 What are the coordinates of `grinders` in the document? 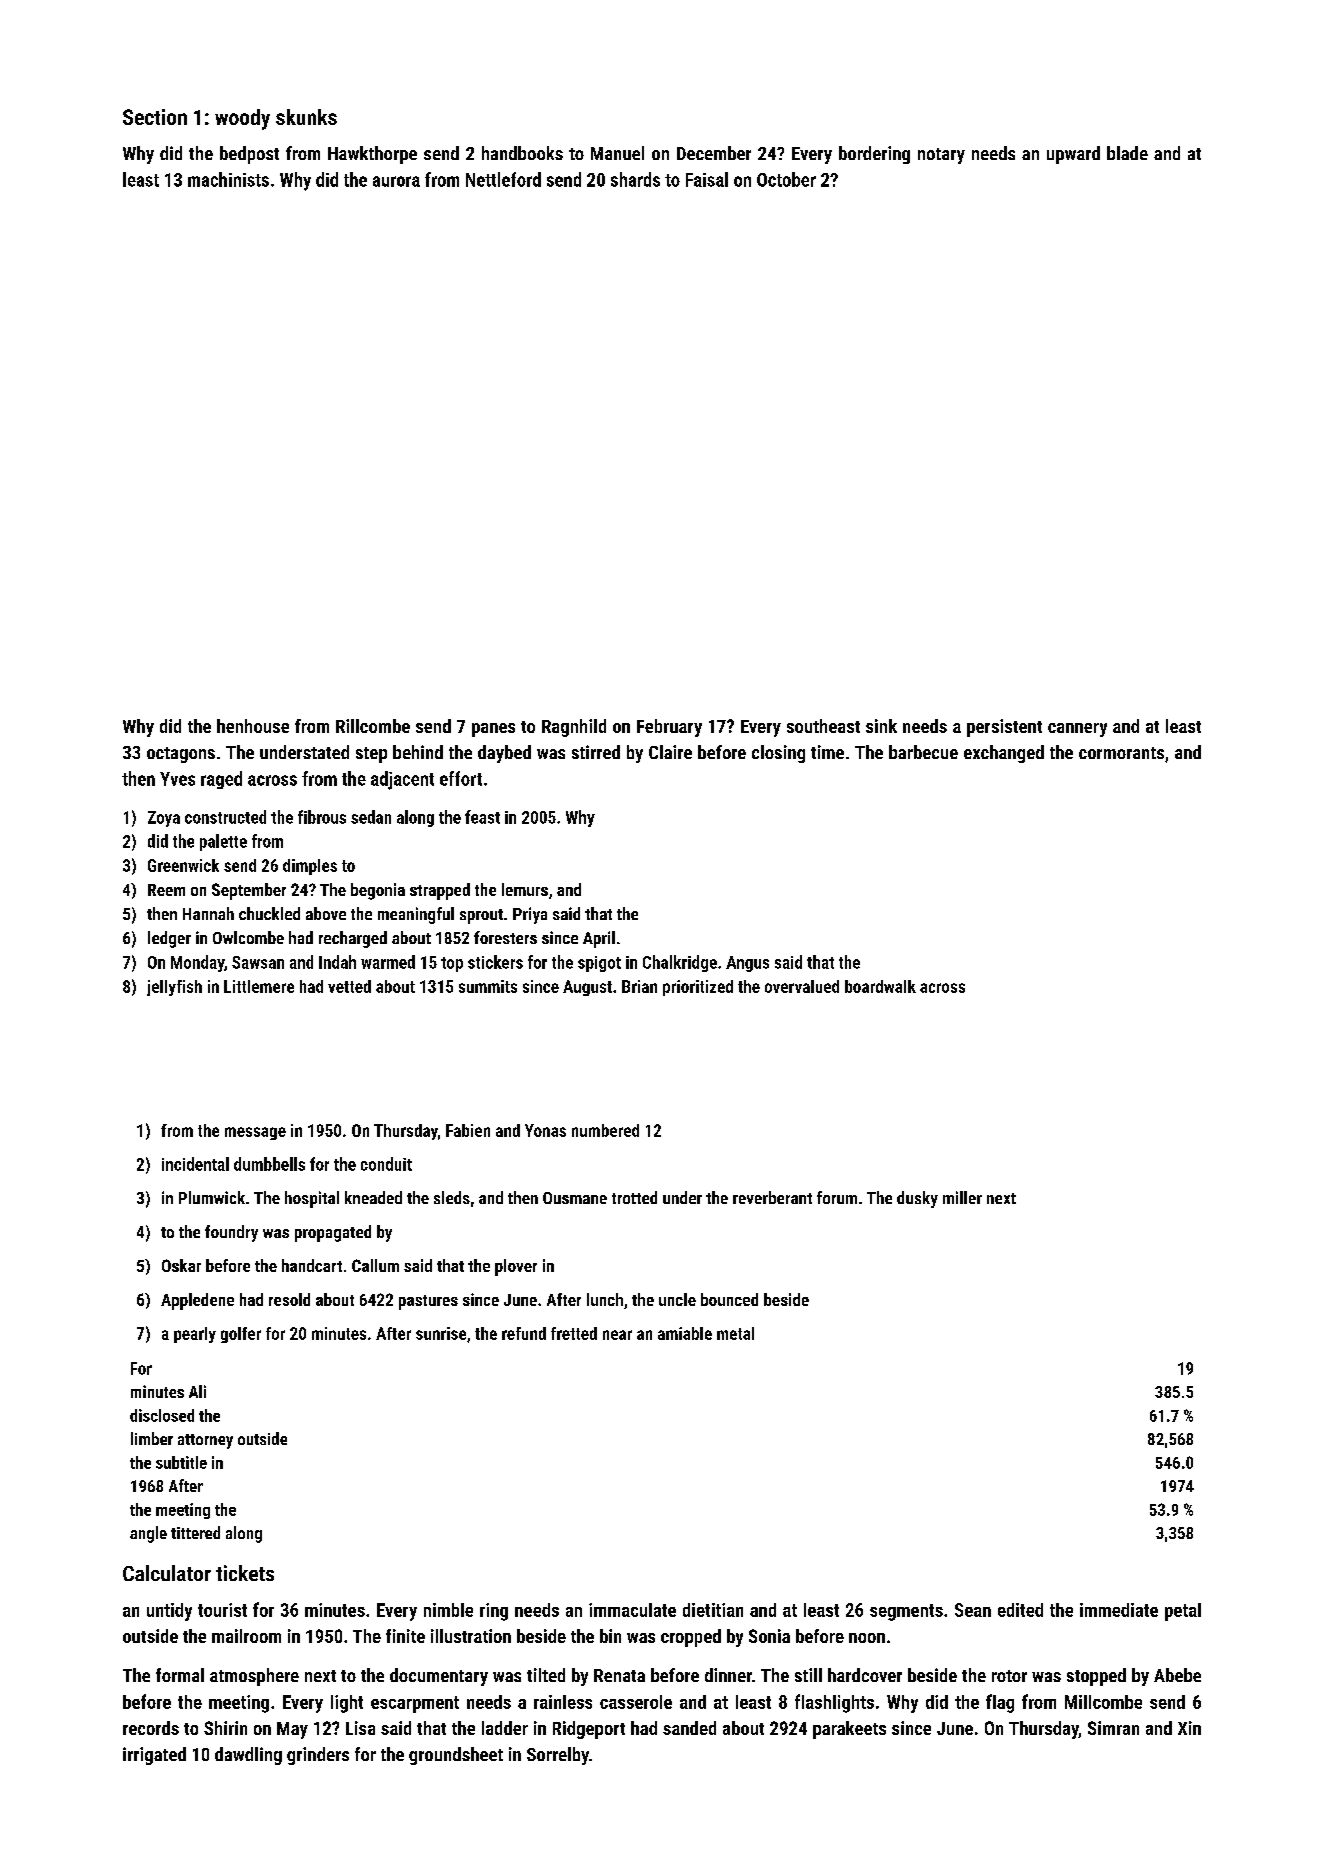 It's located at (318, 1756).
